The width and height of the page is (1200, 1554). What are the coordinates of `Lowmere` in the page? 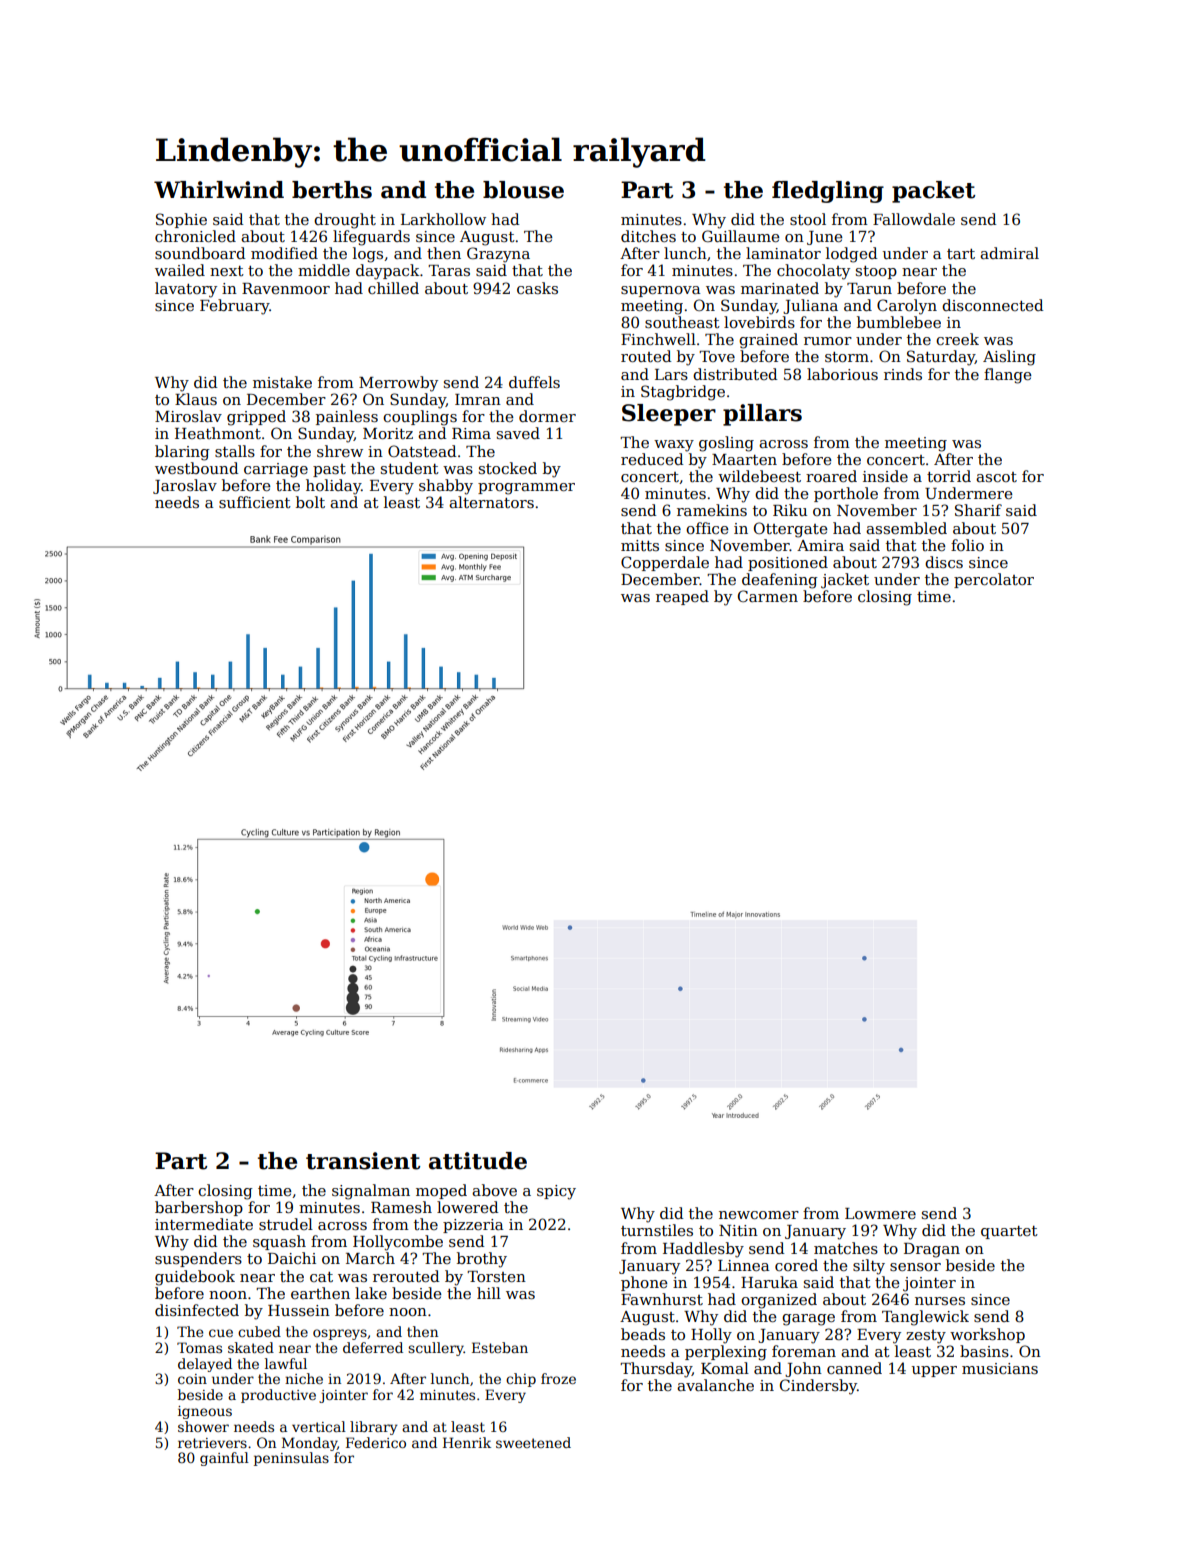 It's located at (880, 1213).
